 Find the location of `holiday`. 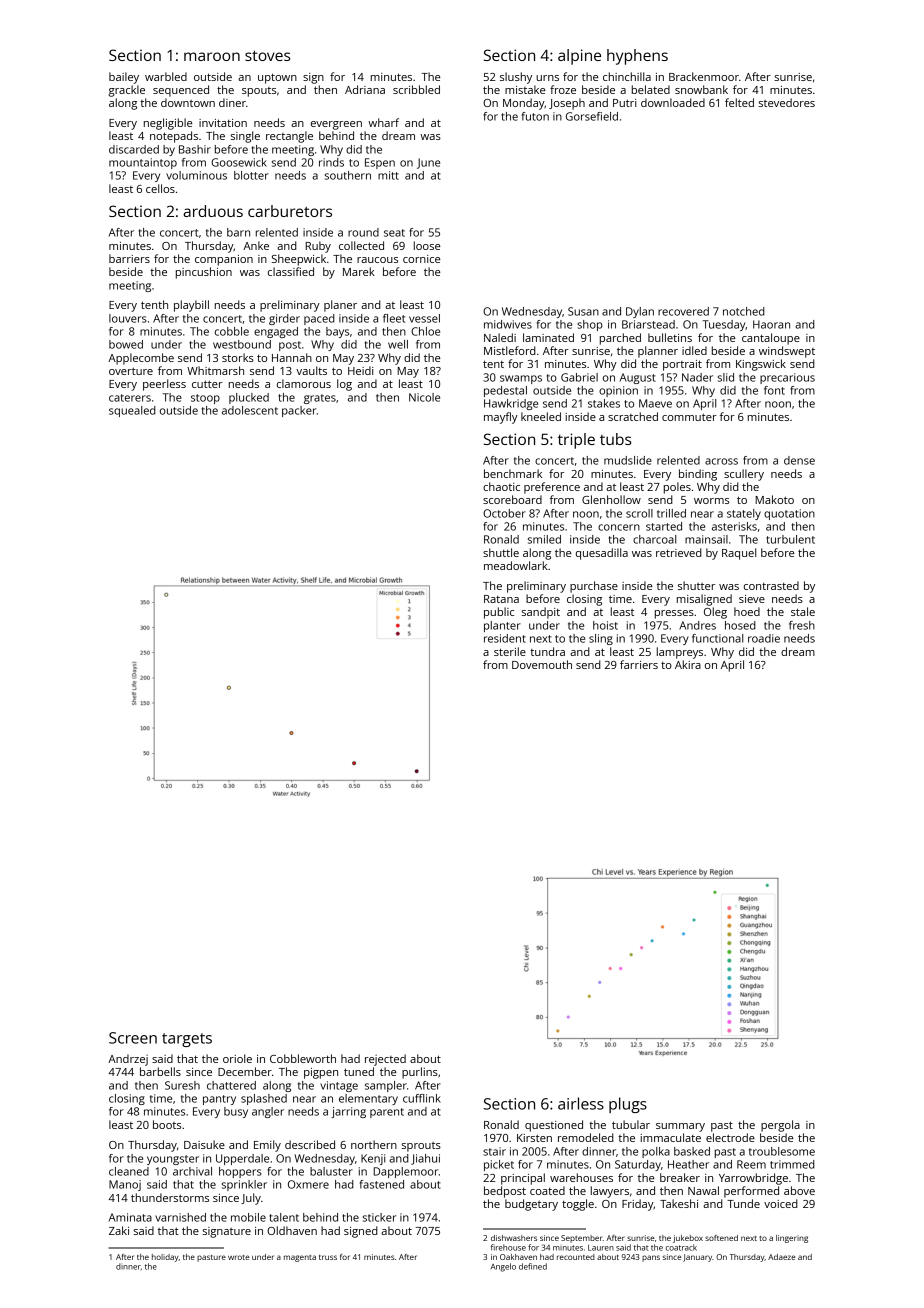

holiday is located at coordinates (165, 1258).
